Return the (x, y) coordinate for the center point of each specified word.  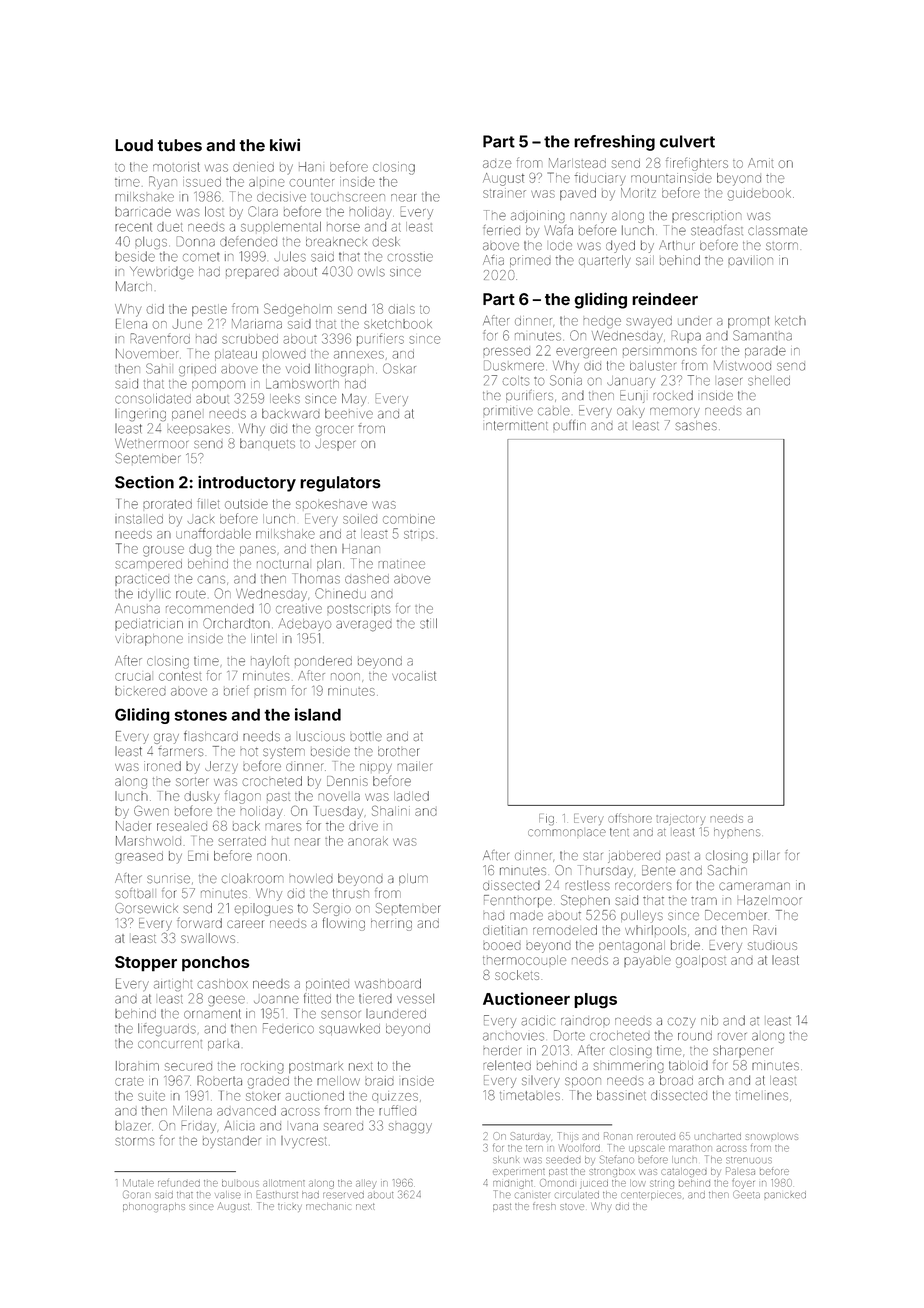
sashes (696, 425)
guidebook (759, 194)
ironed (162, 766)
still (428, 623)
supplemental (281, 227)
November (147, 353)
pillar (766, 856)
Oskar (399, 368)
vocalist (414, 676)
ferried (501, 230)
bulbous (240, 1184)
